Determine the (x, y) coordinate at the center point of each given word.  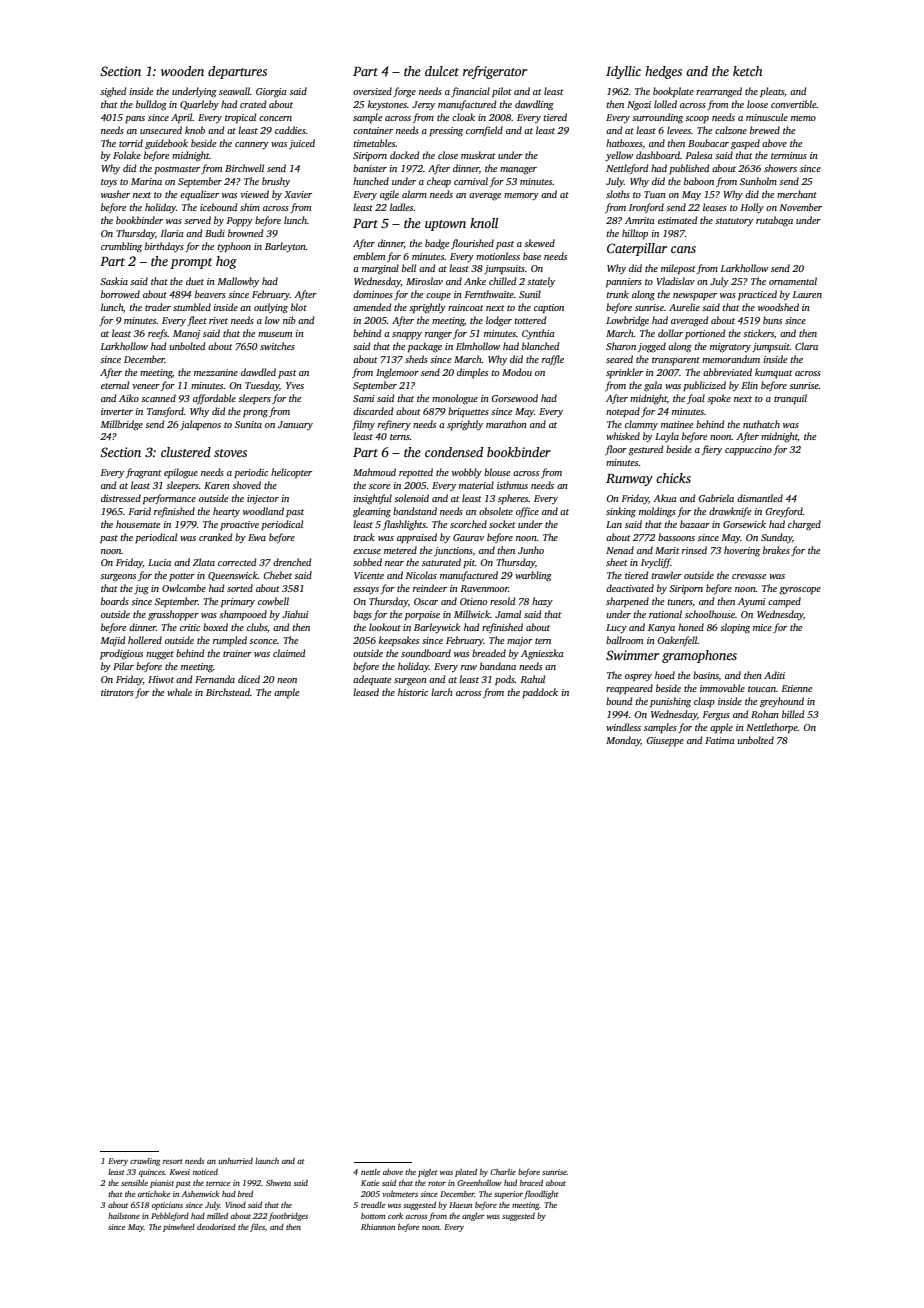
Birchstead (228, 692)
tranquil (790, 399)
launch (267, 1161)
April (182, 118)
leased (366, 692)
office (527, 512)
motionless (498, 256)
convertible (793, 104)
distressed (121, 498)
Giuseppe (665, 741)
